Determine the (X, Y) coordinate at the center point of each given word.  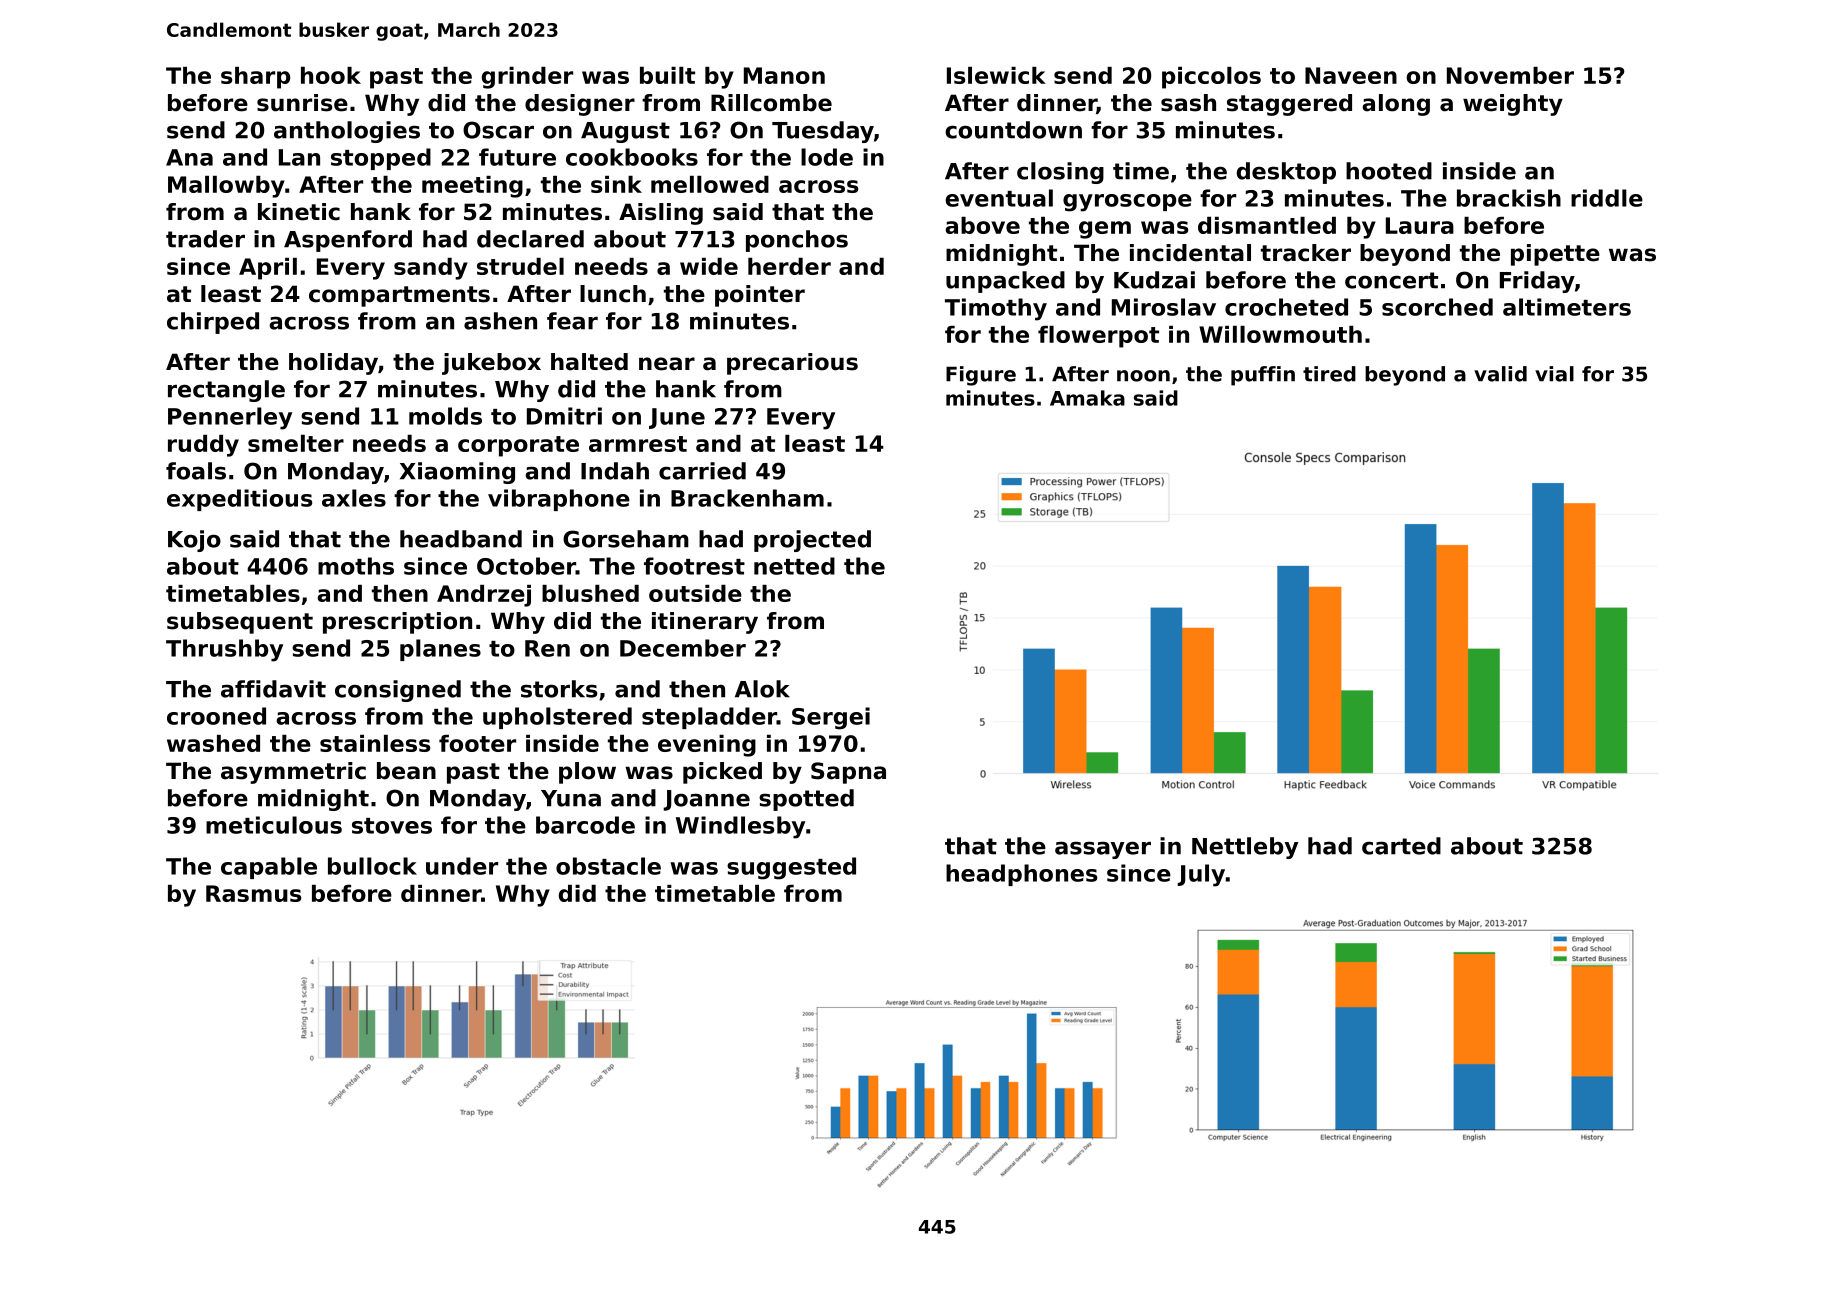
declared (530, 239)
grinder (527, 78)
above (982, 225)
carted (1401, 846)
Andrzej (484, 596)
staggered (1289, 105)
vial (1554, 374)
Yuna (571, 798)
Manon (784, 75)
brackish (1509, 198)
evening (707, 746)
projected (812, 541)
